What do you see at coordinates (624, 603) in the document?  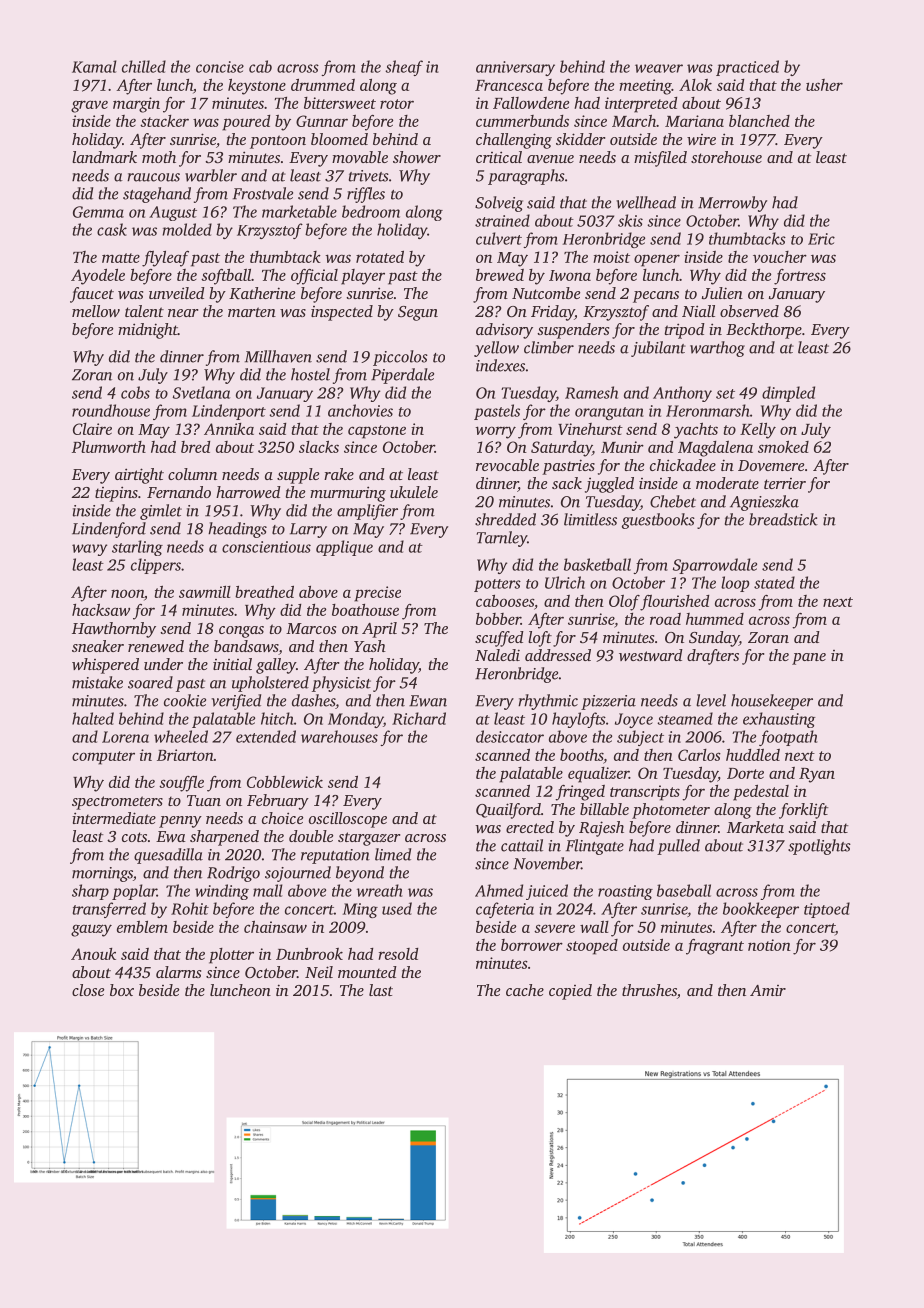 I see `Olof` at bounding box center [624, 603].
